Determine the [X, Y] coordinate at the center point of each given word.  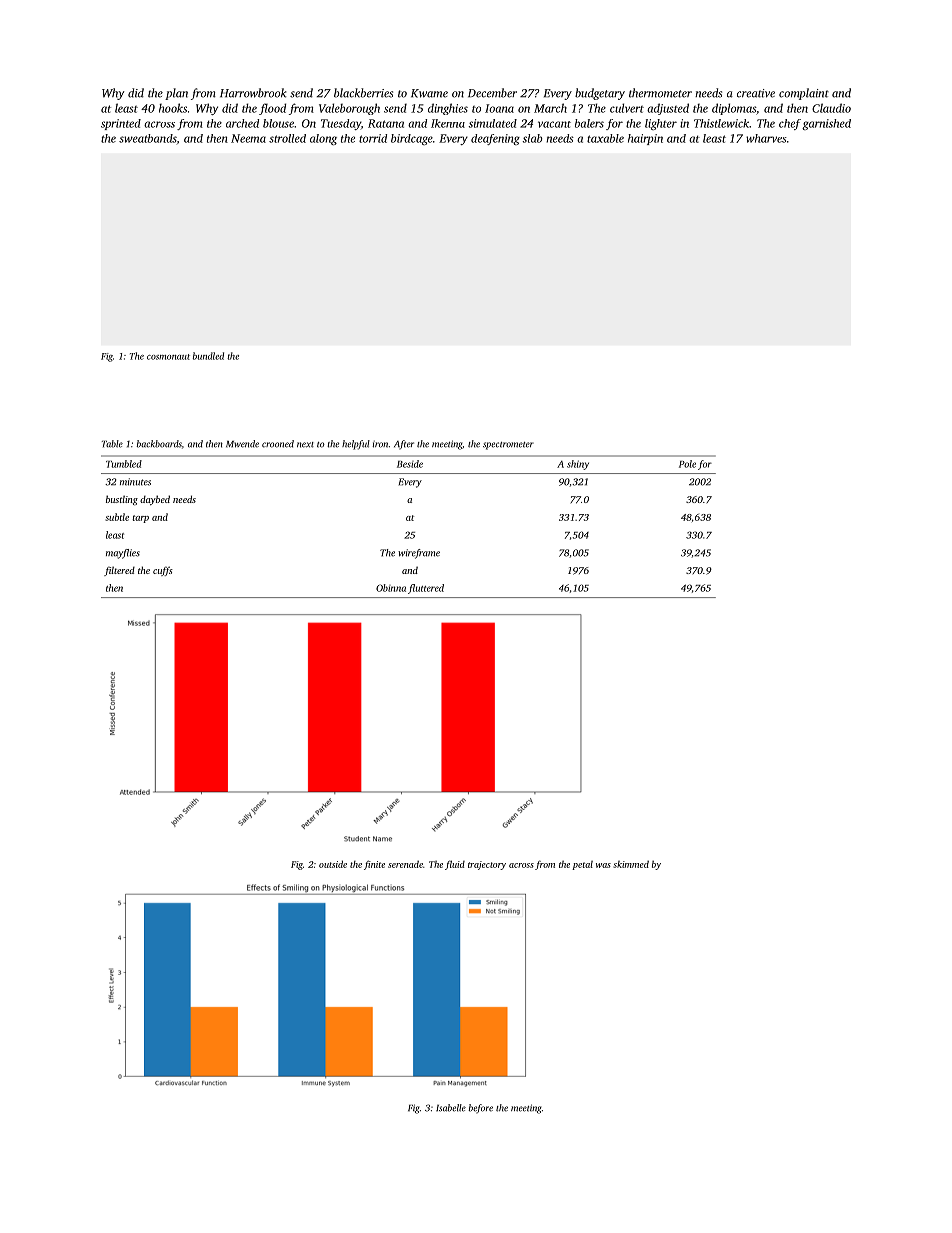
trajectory [487, 865]
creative [756, 93]
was [603, 865]
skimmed [631, 864]
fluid [455, 865]
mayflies [123, 554]
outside [333, 864]
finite [374, 865]
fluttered [426, 589]
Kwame [429, 93]
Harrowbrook [253, 93]
